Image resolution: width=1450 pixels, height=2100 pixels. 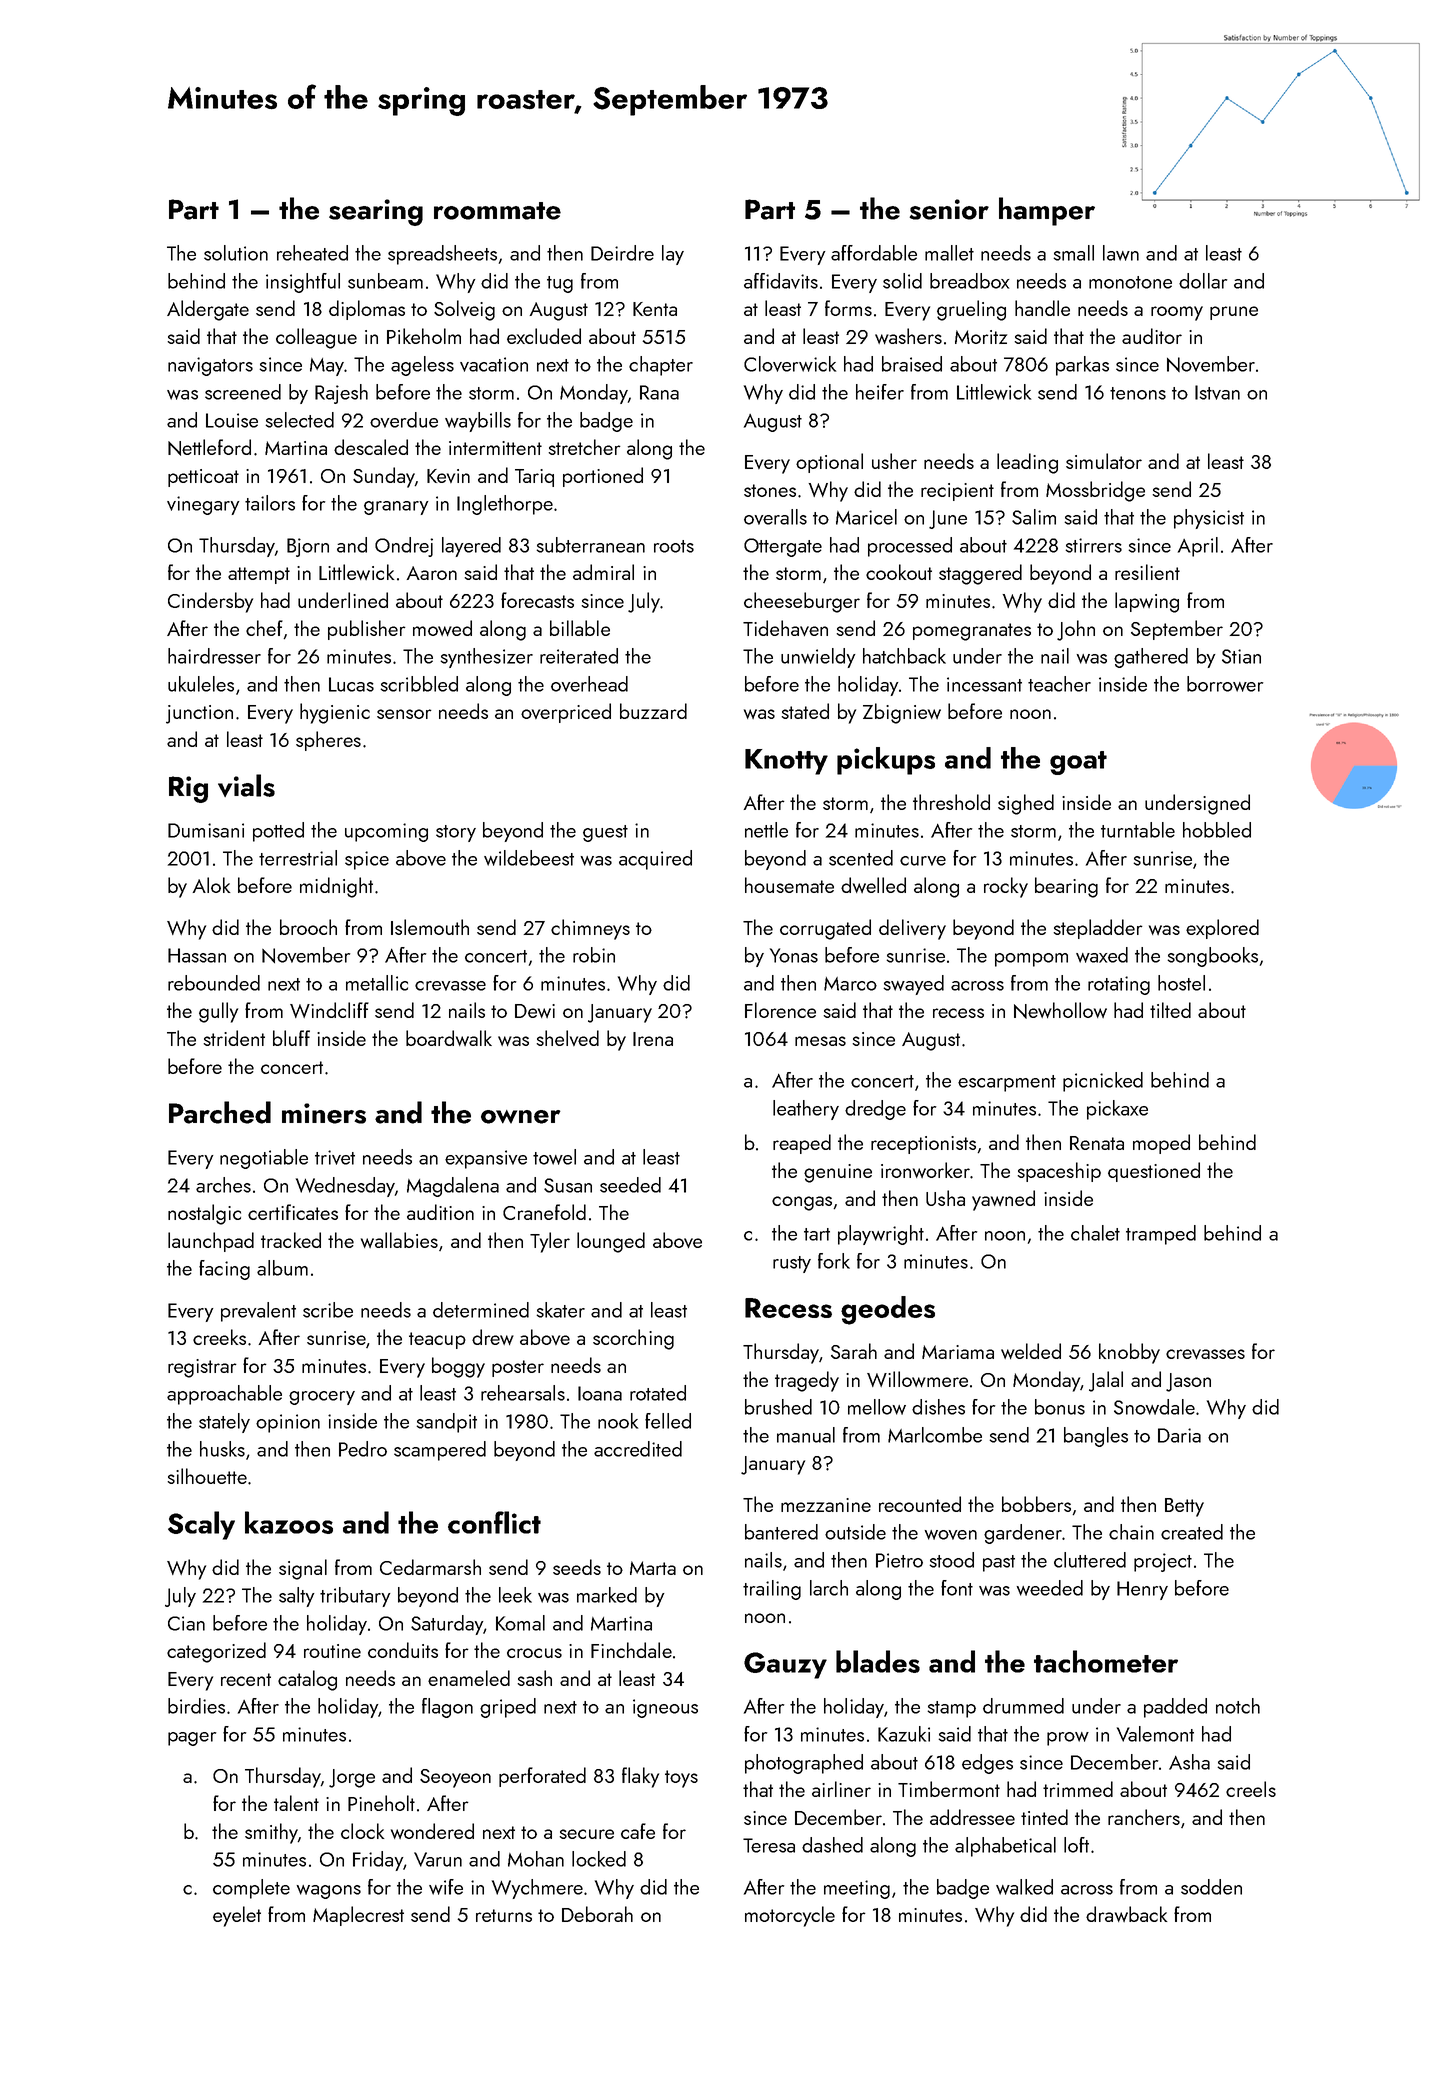 What do you see at coordinates (218, 1012) in the screenshot?
I see `gully` at bounding box center [218, 1012].
